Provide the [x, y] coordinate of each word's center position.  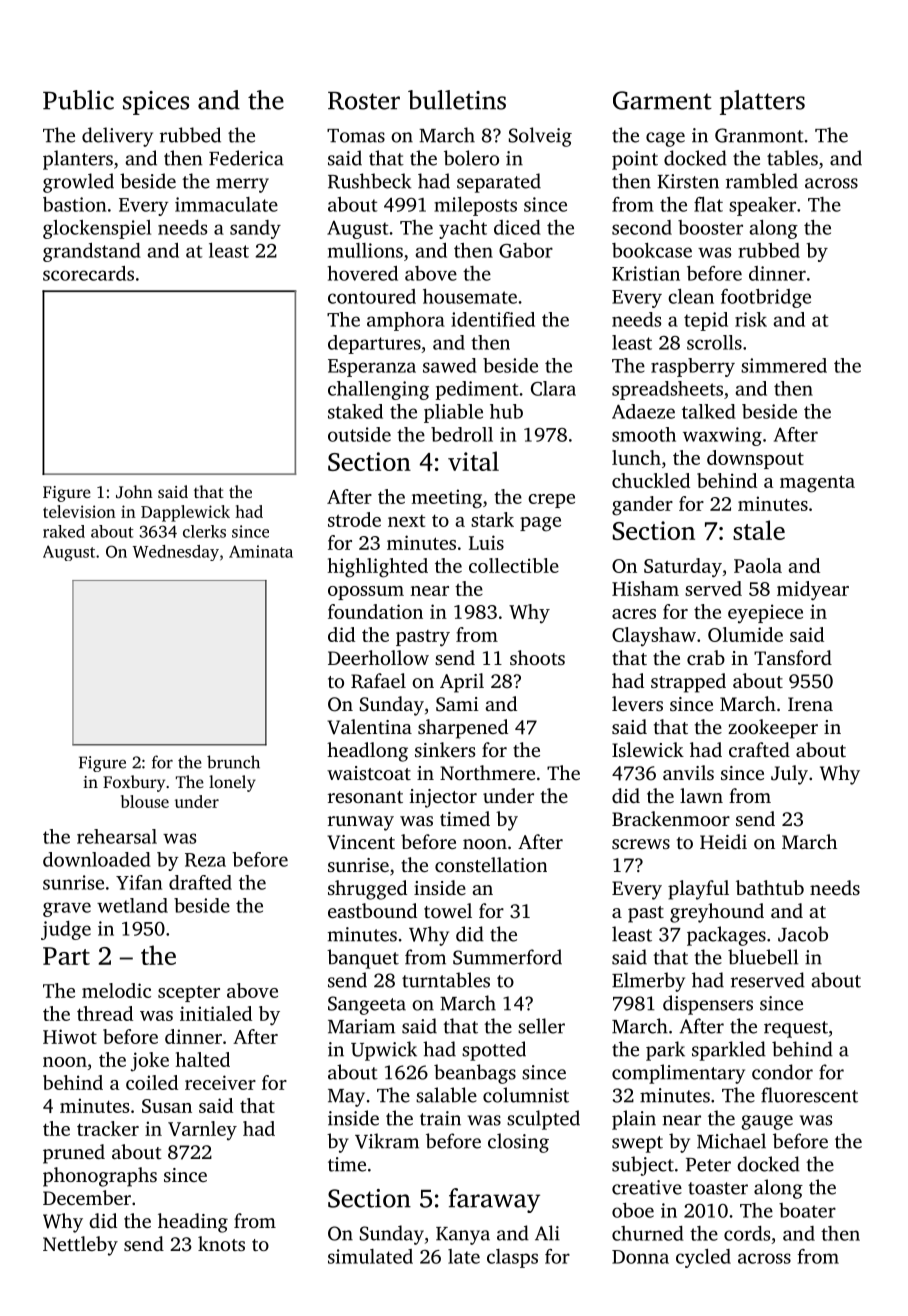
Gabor [526, 250]
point [635, 160]
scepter [189, 994]
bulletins [457, 100]
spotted [494, 1051]
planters [78, 160]
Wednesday [176, 553]
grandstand [92, 252]
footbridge [766, 298]
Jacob [803, 934]
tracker [108, 1128]
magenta [817, 484]
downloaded [97, 859]
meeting [446, 499]
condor [782, 1072]
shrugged [367, 890]
